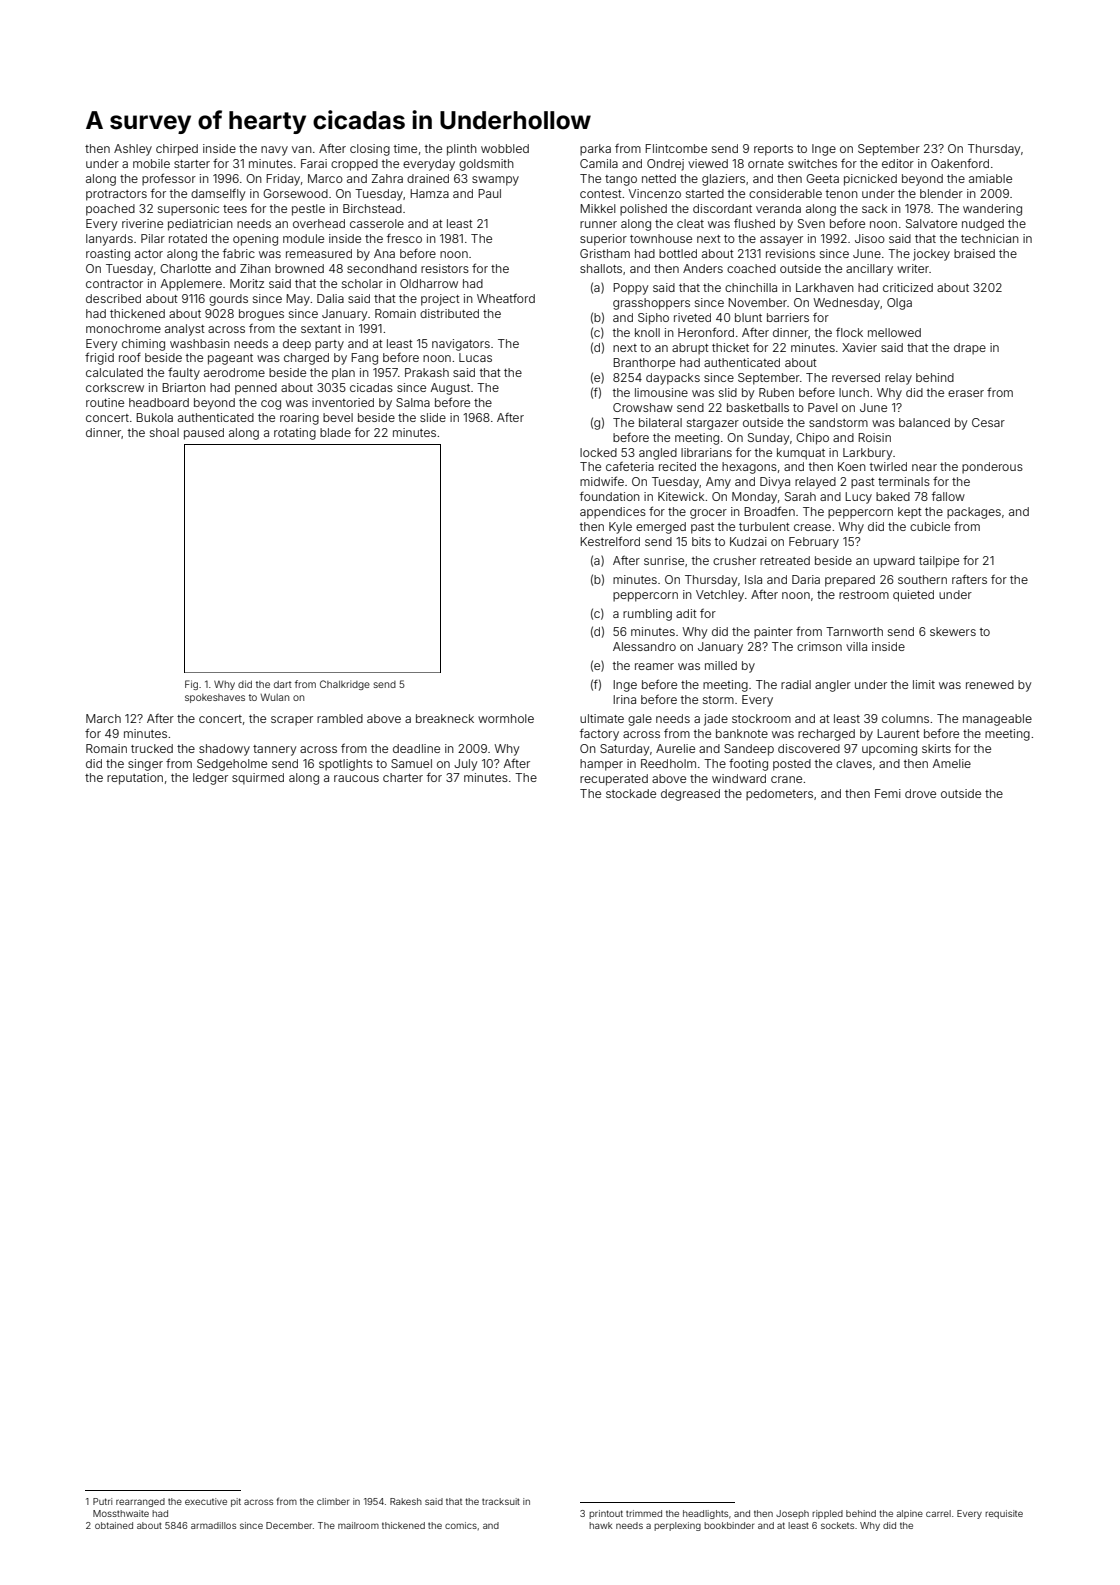 Image resolution: width=1120 pixels, height=1585 pixels. What do you see at coordinates (274, 151) in the screenshot?
I see `navy` at bounding box center [274, 151].
